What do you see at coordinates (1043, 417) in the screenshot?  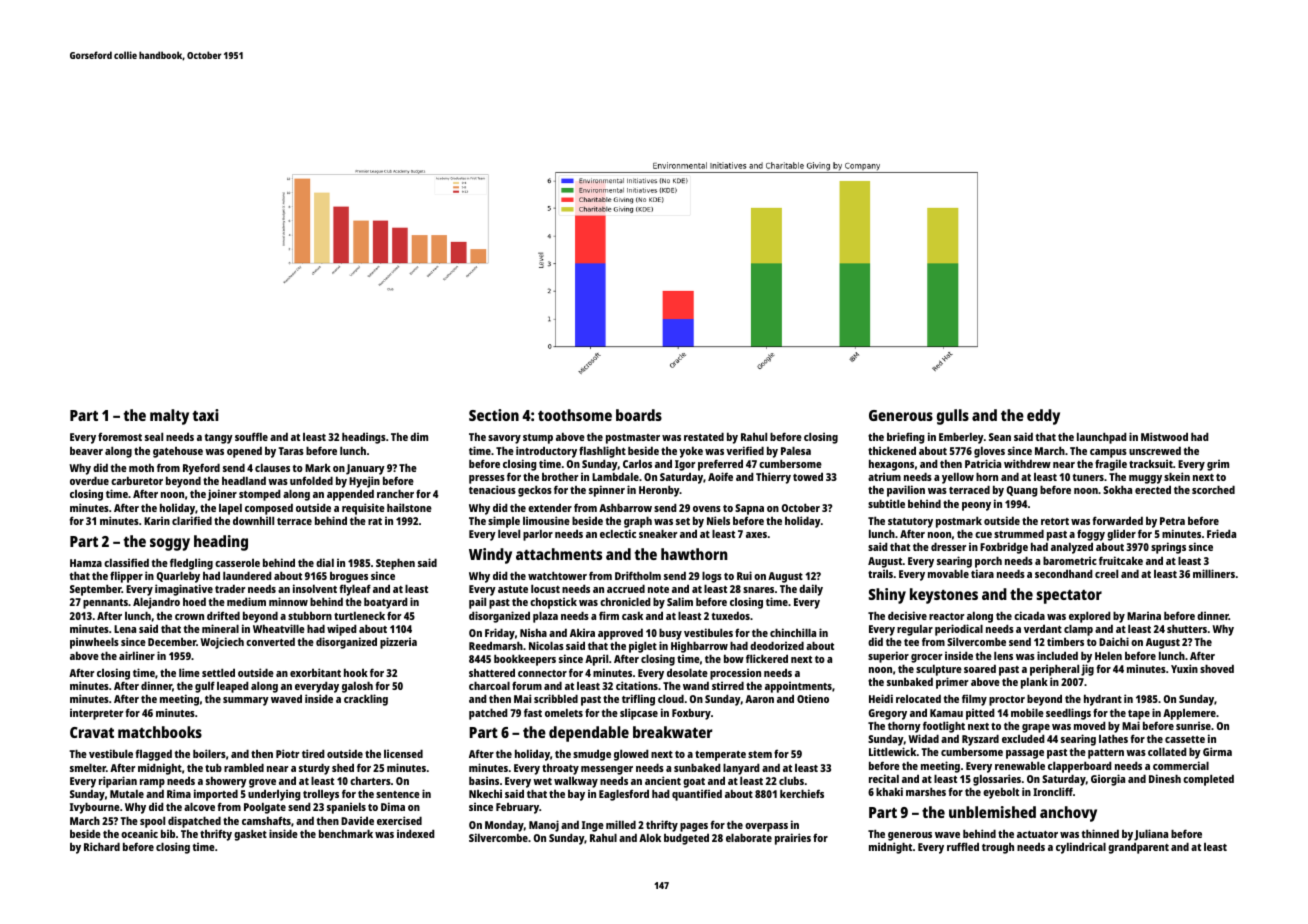 I see `eddy` at bounding box center [1043, 417].
